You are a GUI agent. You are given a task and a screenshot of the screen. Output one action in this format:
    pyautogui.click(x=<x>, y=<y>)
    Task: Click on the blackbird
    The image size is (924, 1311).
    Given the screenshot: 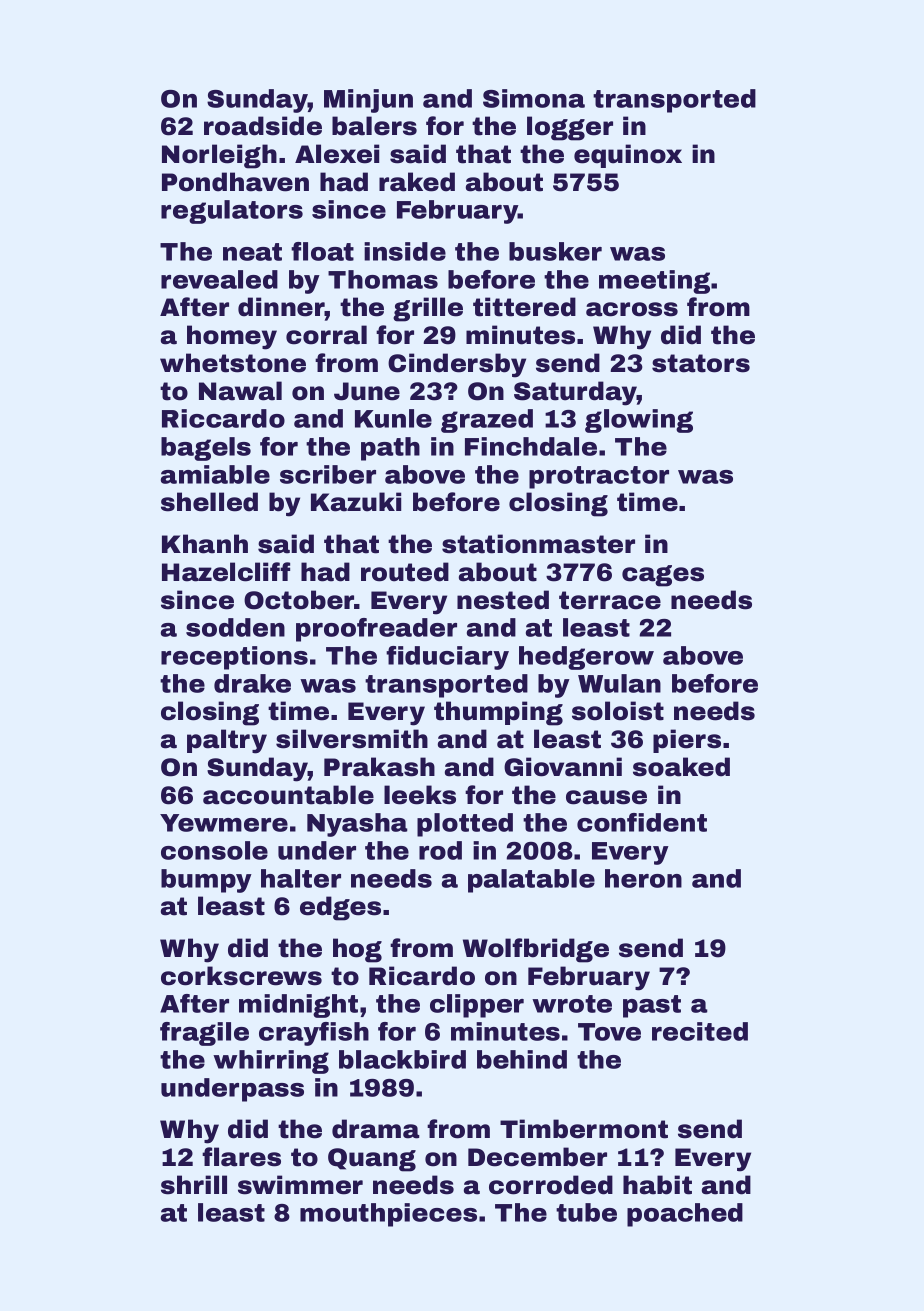 What is the action you would take?
    pyautogui.click(x=402, y=1059)
